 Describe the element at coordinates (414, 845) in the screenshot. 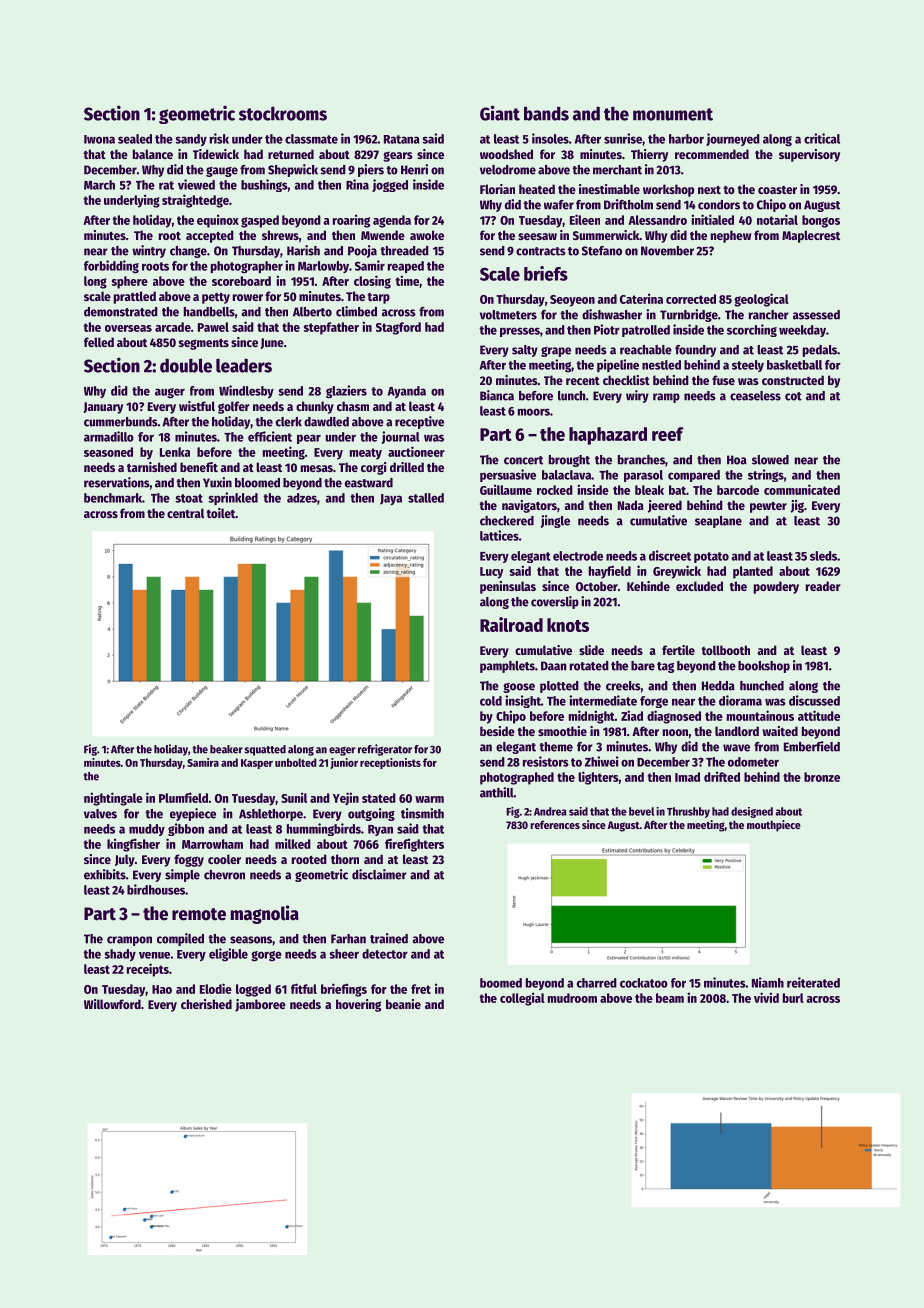

I see `firefighters` at that location.
